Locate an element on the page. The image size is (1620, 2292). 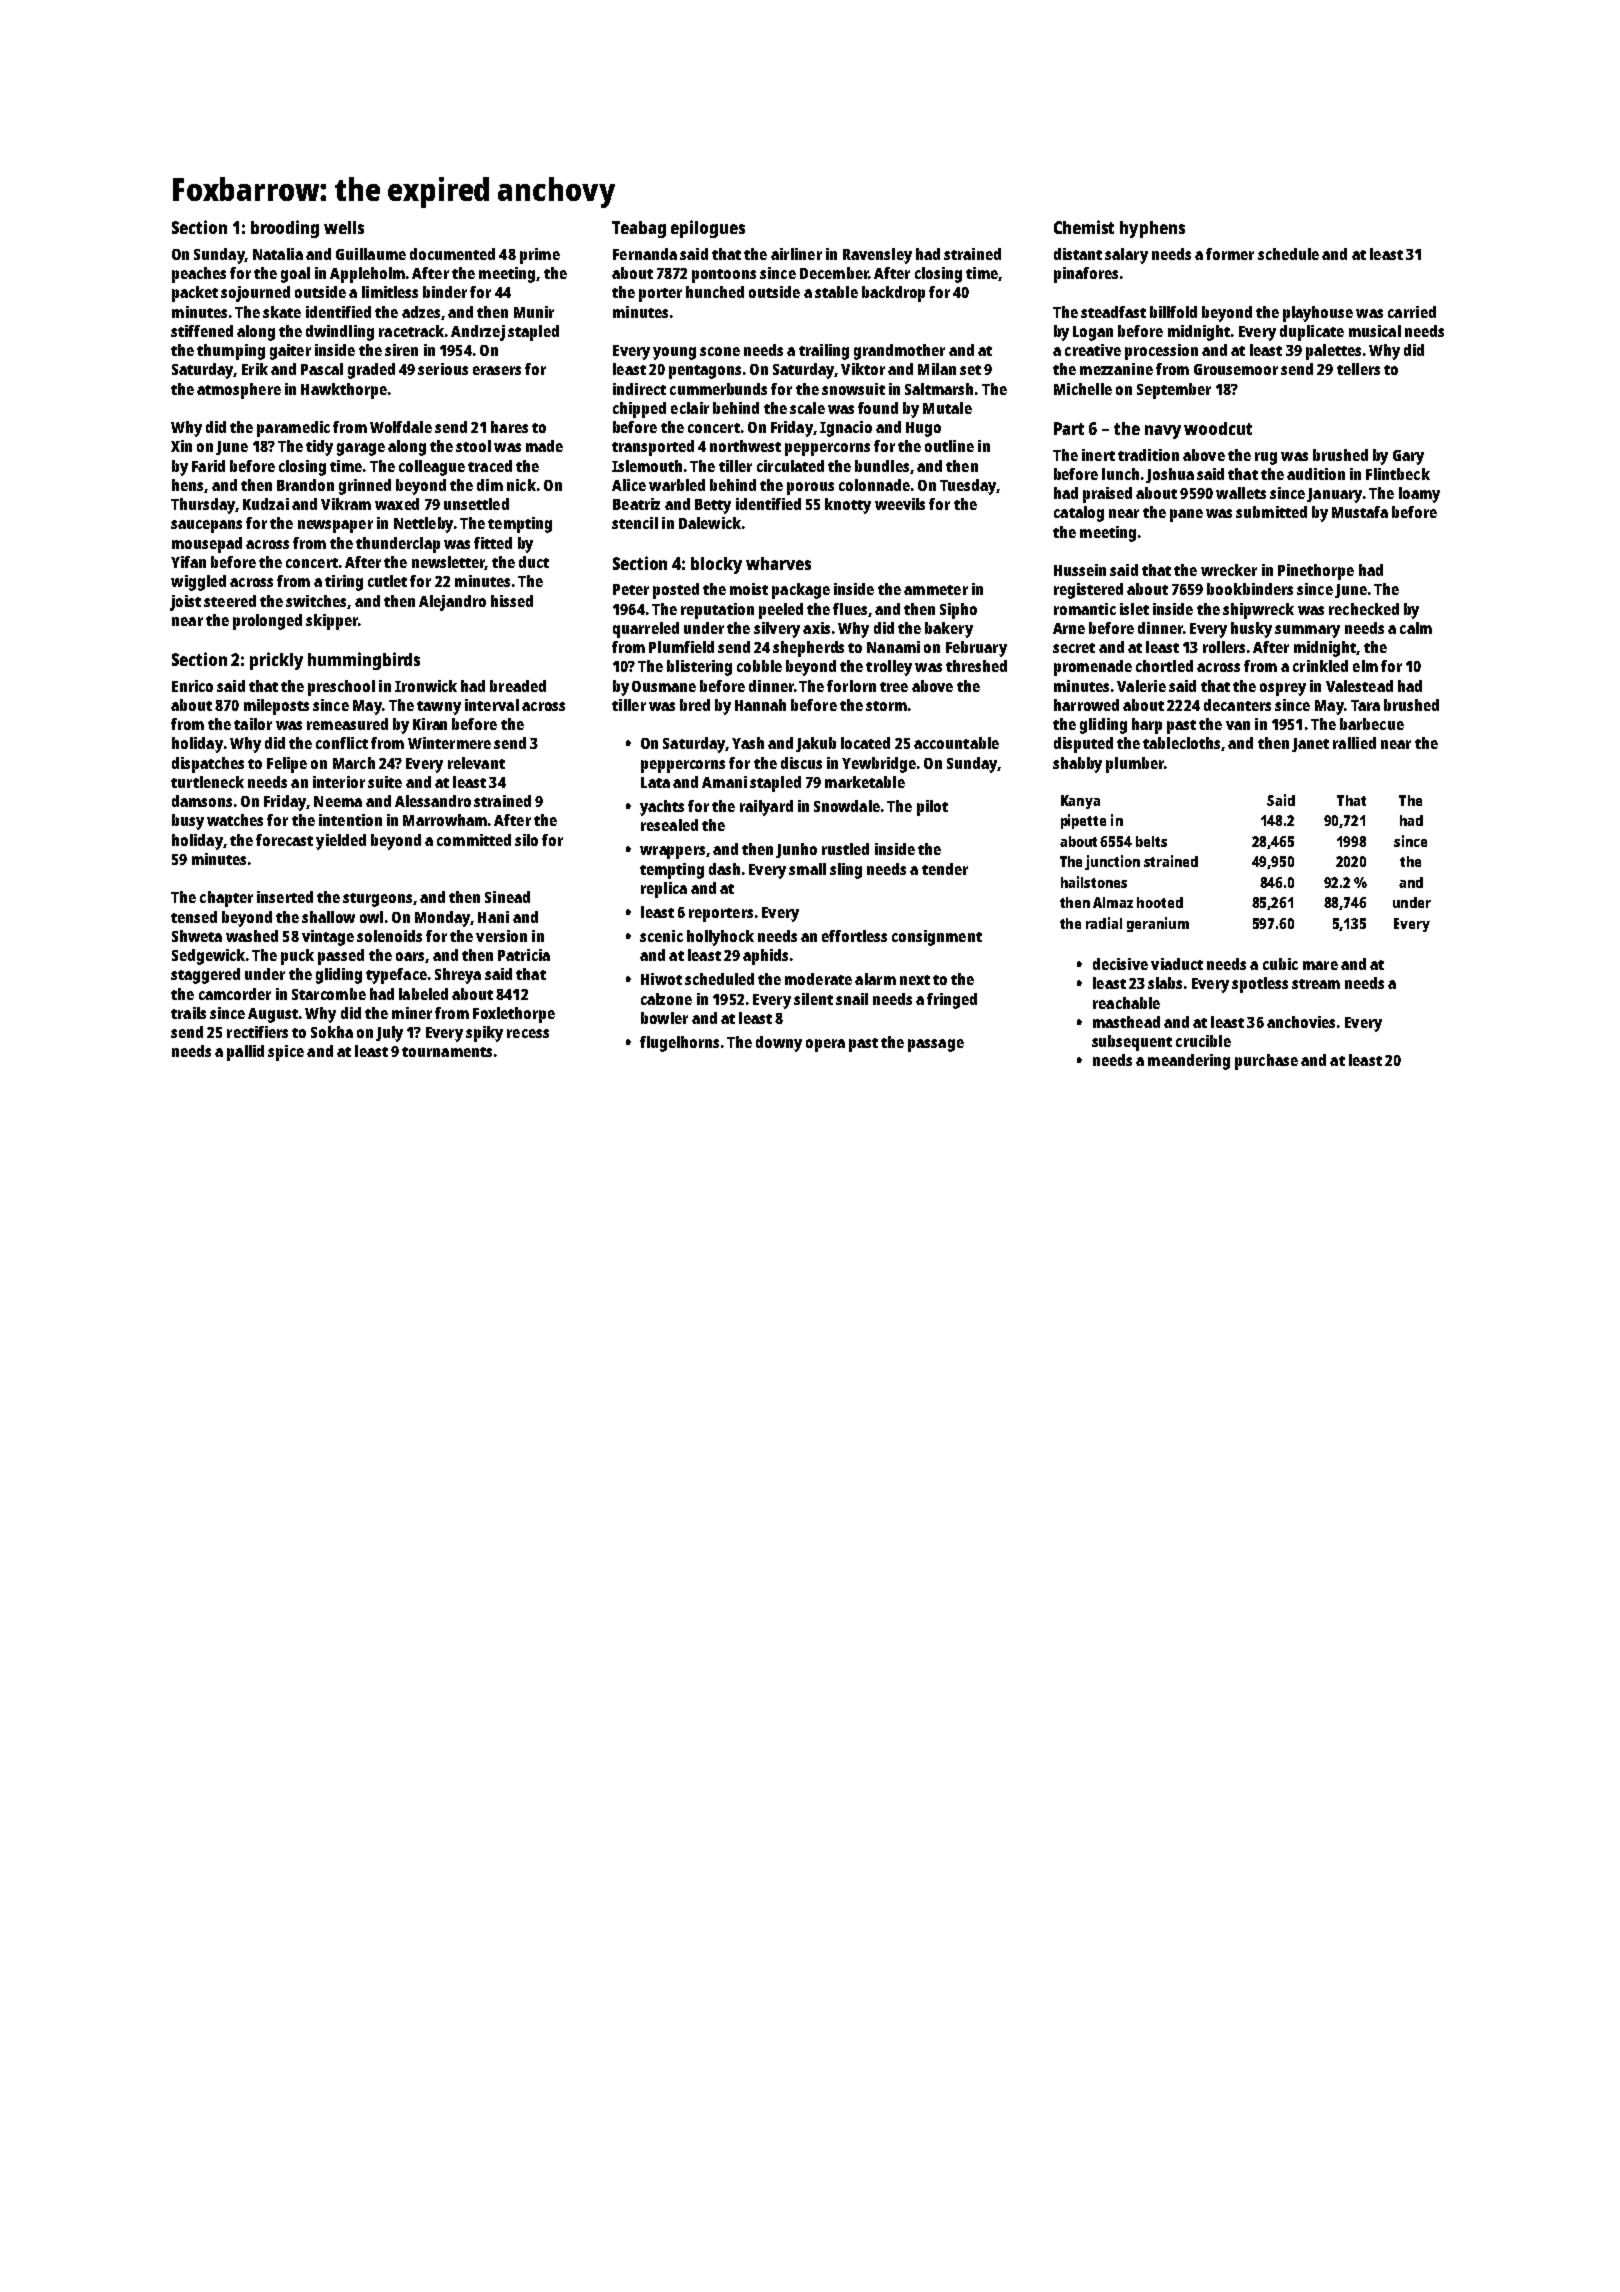
trailing is located at coordinates (824, 352).
